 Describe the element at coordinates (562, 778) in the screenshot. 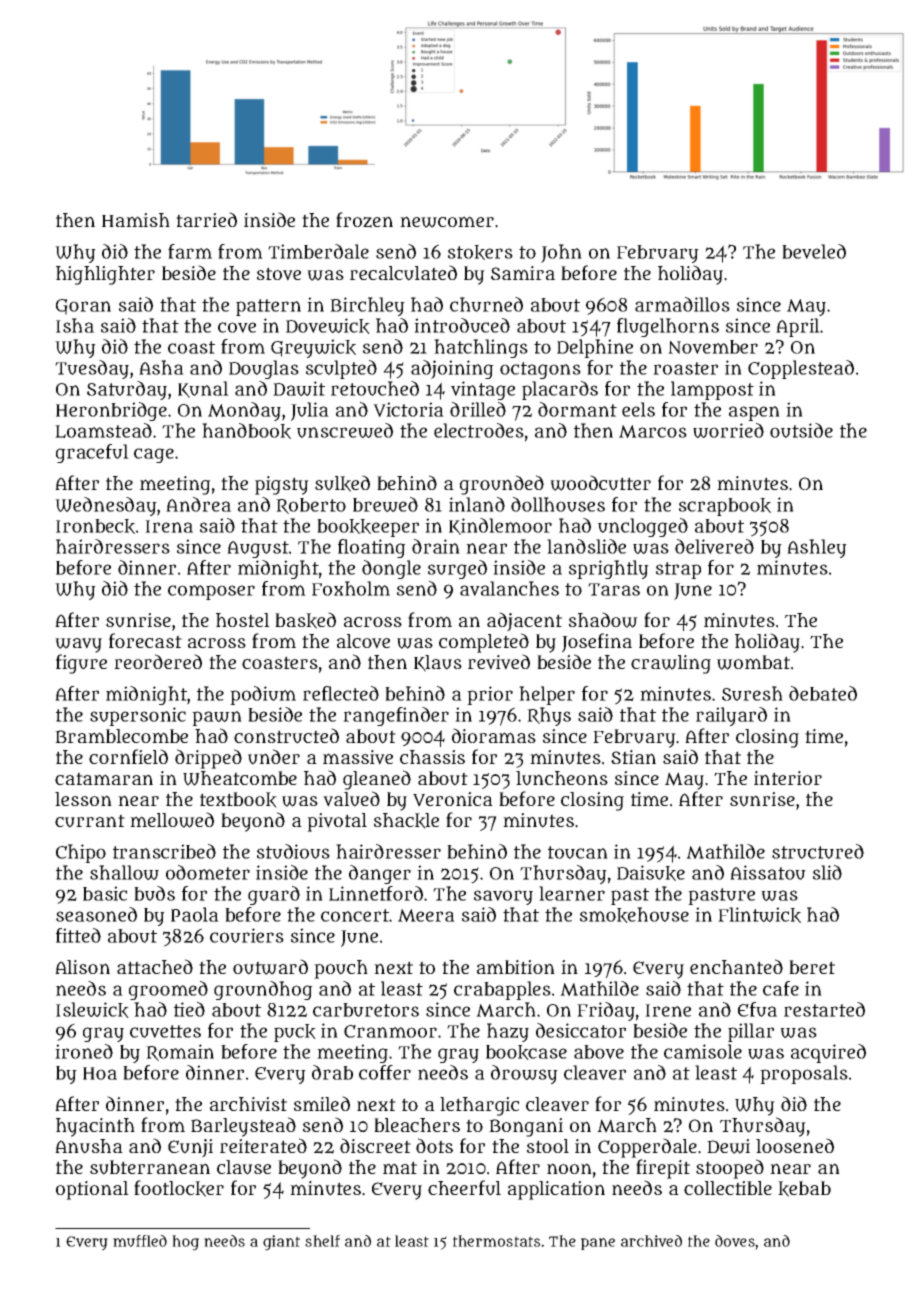

I see `luncheons` at that location.
